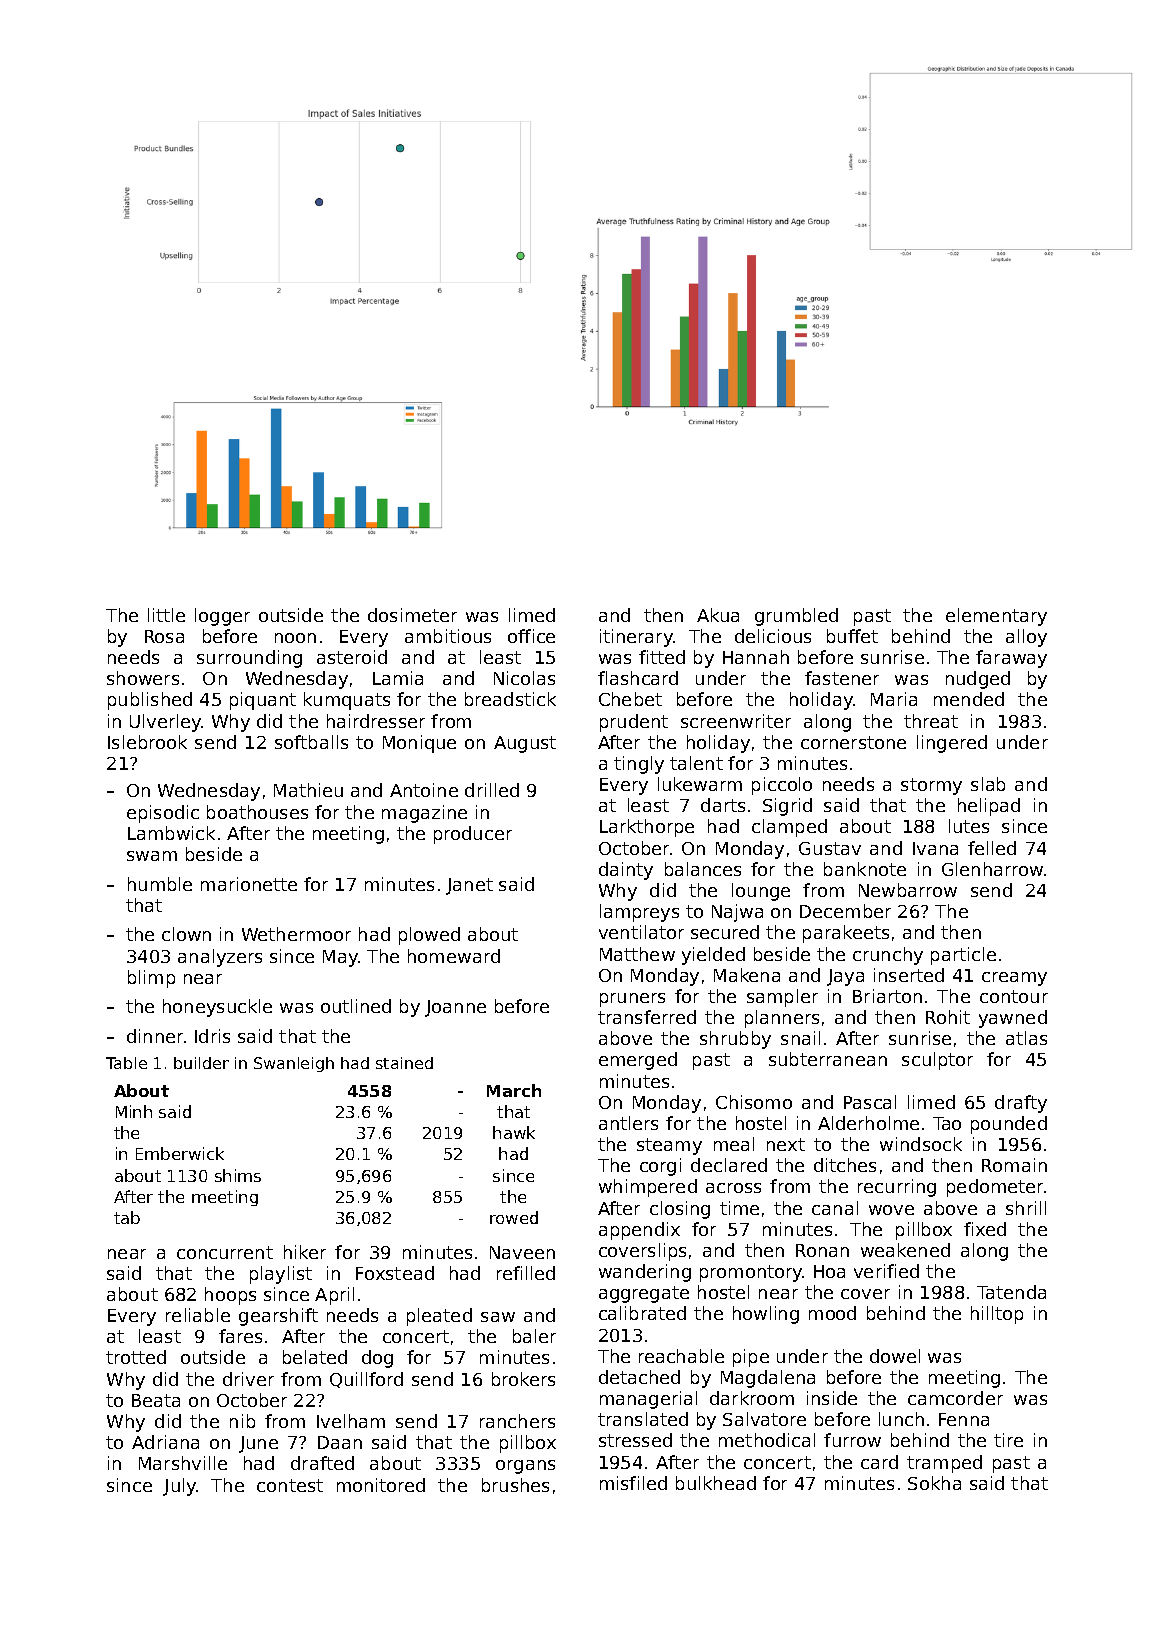 The height and width of the document is (1633, 1155). What do you see at coordinates (934, 1483) in the document?
I see `Sokha` at bounding box center [934, 1483].
